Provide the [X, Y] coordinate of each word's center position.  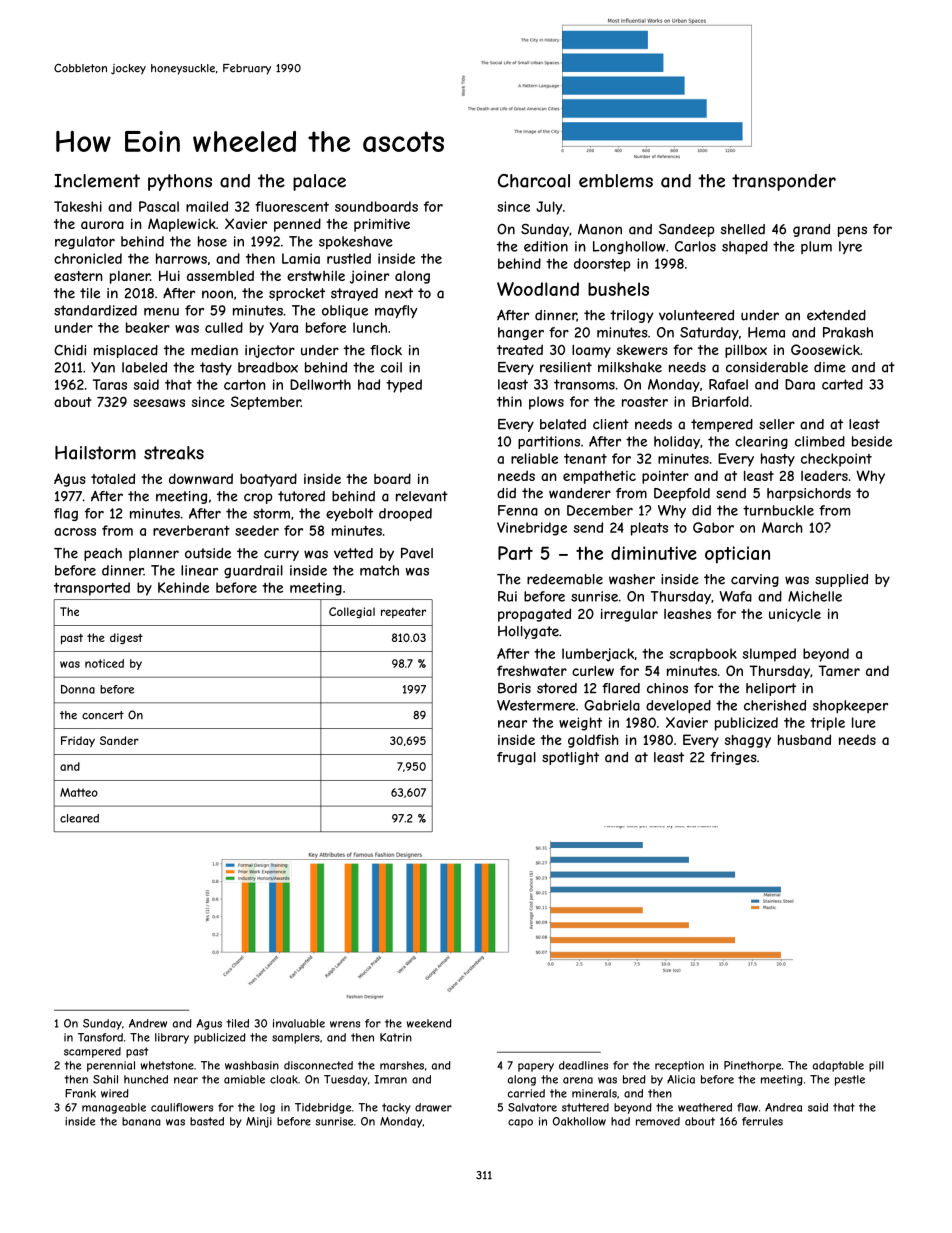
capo [520, 1123]
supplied [841, 580]
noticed [104, 663]
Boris [514, 688]
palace [319, 182]
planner [154, 554]
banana [141, 1121]
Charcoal [534, 181]
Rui [507, 596]
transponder [784, 182]
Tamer [839, 670]
